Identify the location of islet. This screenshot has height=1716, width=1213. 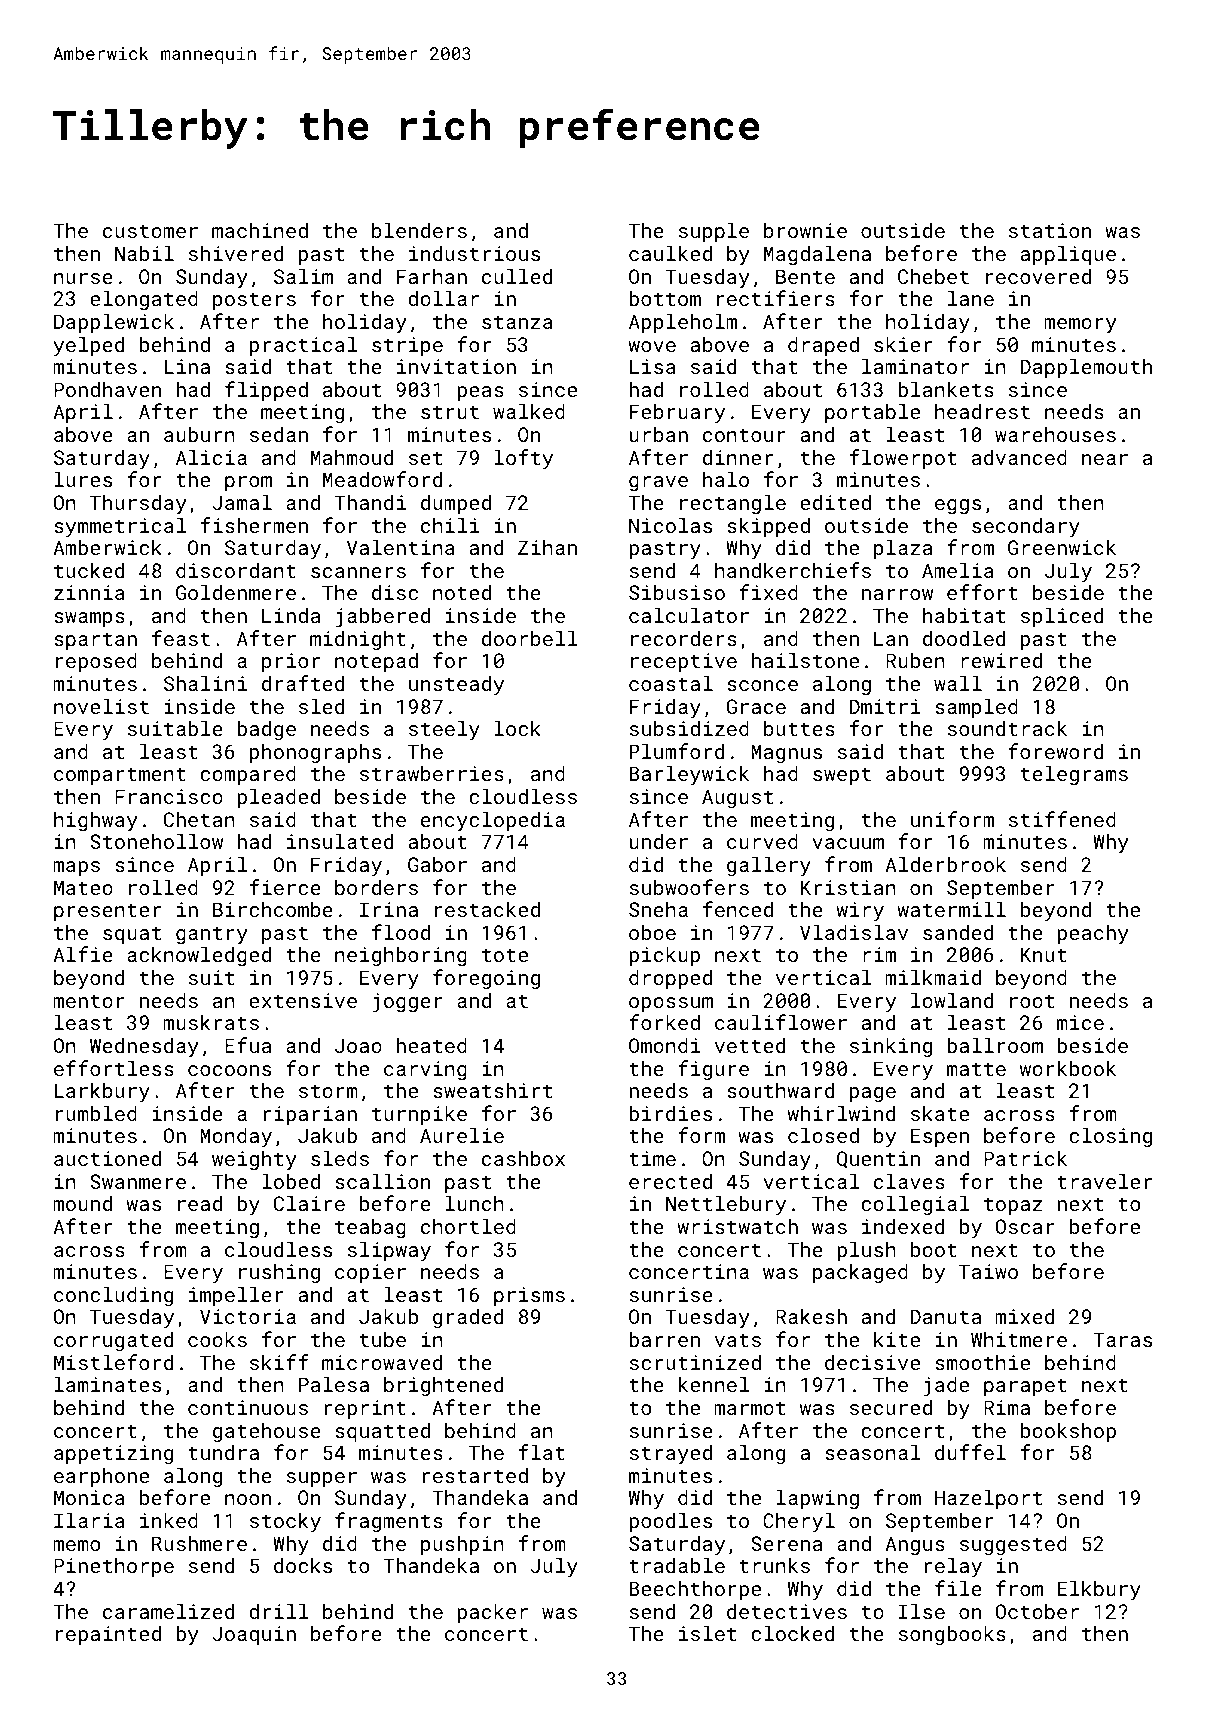
(707, 1633).
